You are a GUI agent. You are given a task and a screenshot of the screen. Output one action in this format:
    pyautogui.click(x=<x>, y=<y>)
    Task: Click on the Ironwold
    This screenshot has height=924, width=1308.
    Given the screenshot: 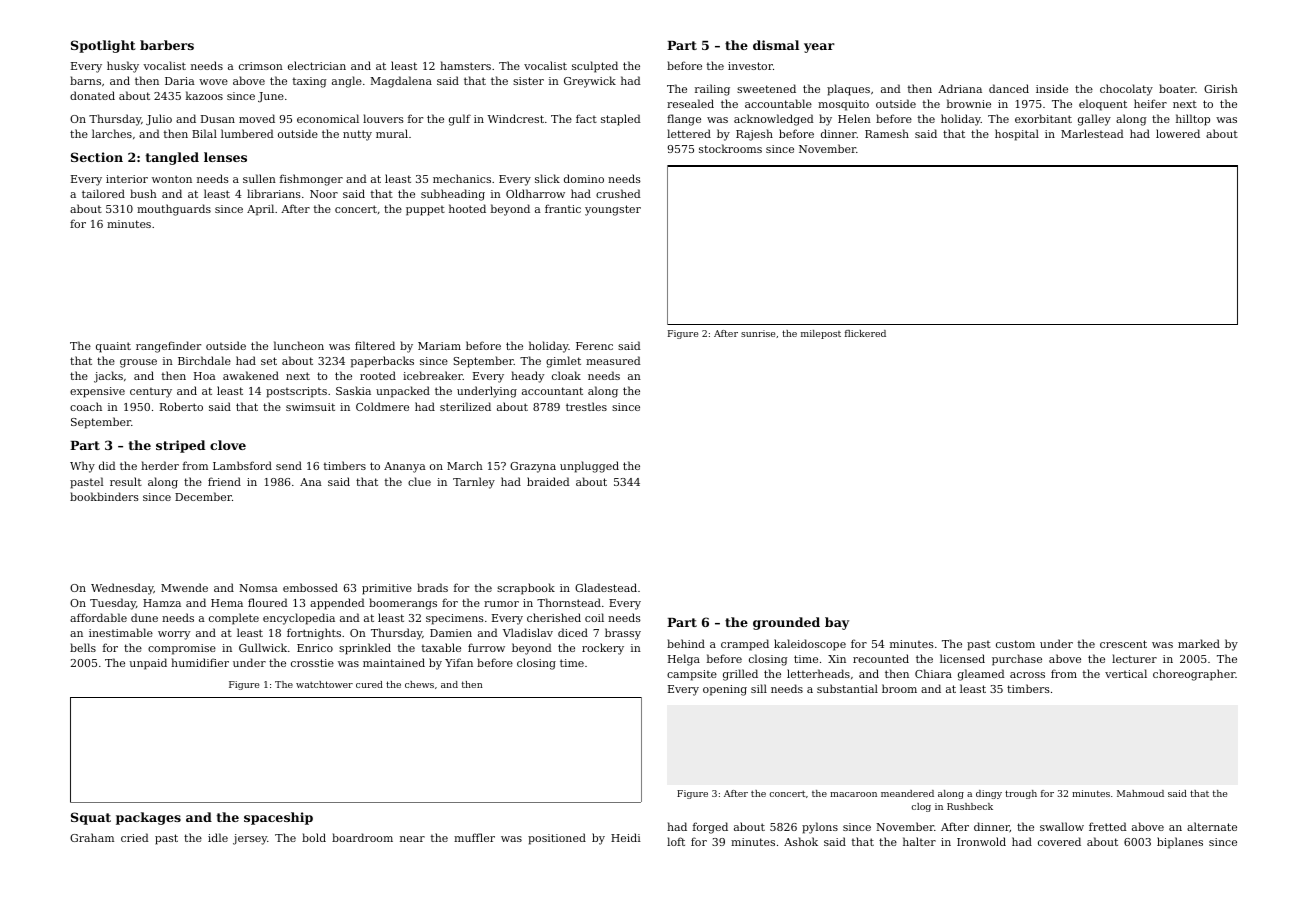 What is the action you would take?
    pyautogui.click(x=981, y=841)
